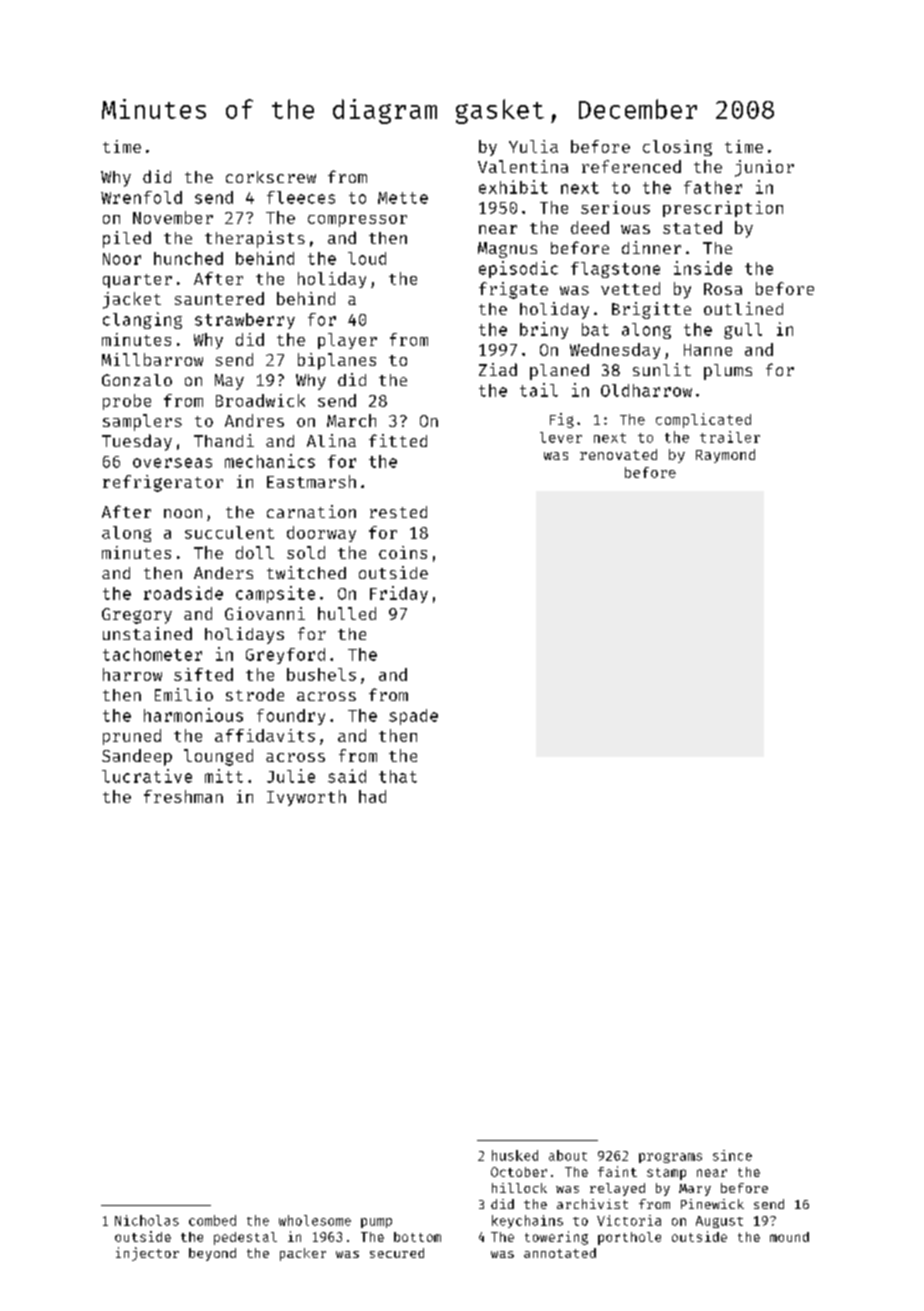 This document has height=1311, width=924. What do you see at coordinates (403, 198) in the document?
I see `Mette` at bounding box center [403, 198].
